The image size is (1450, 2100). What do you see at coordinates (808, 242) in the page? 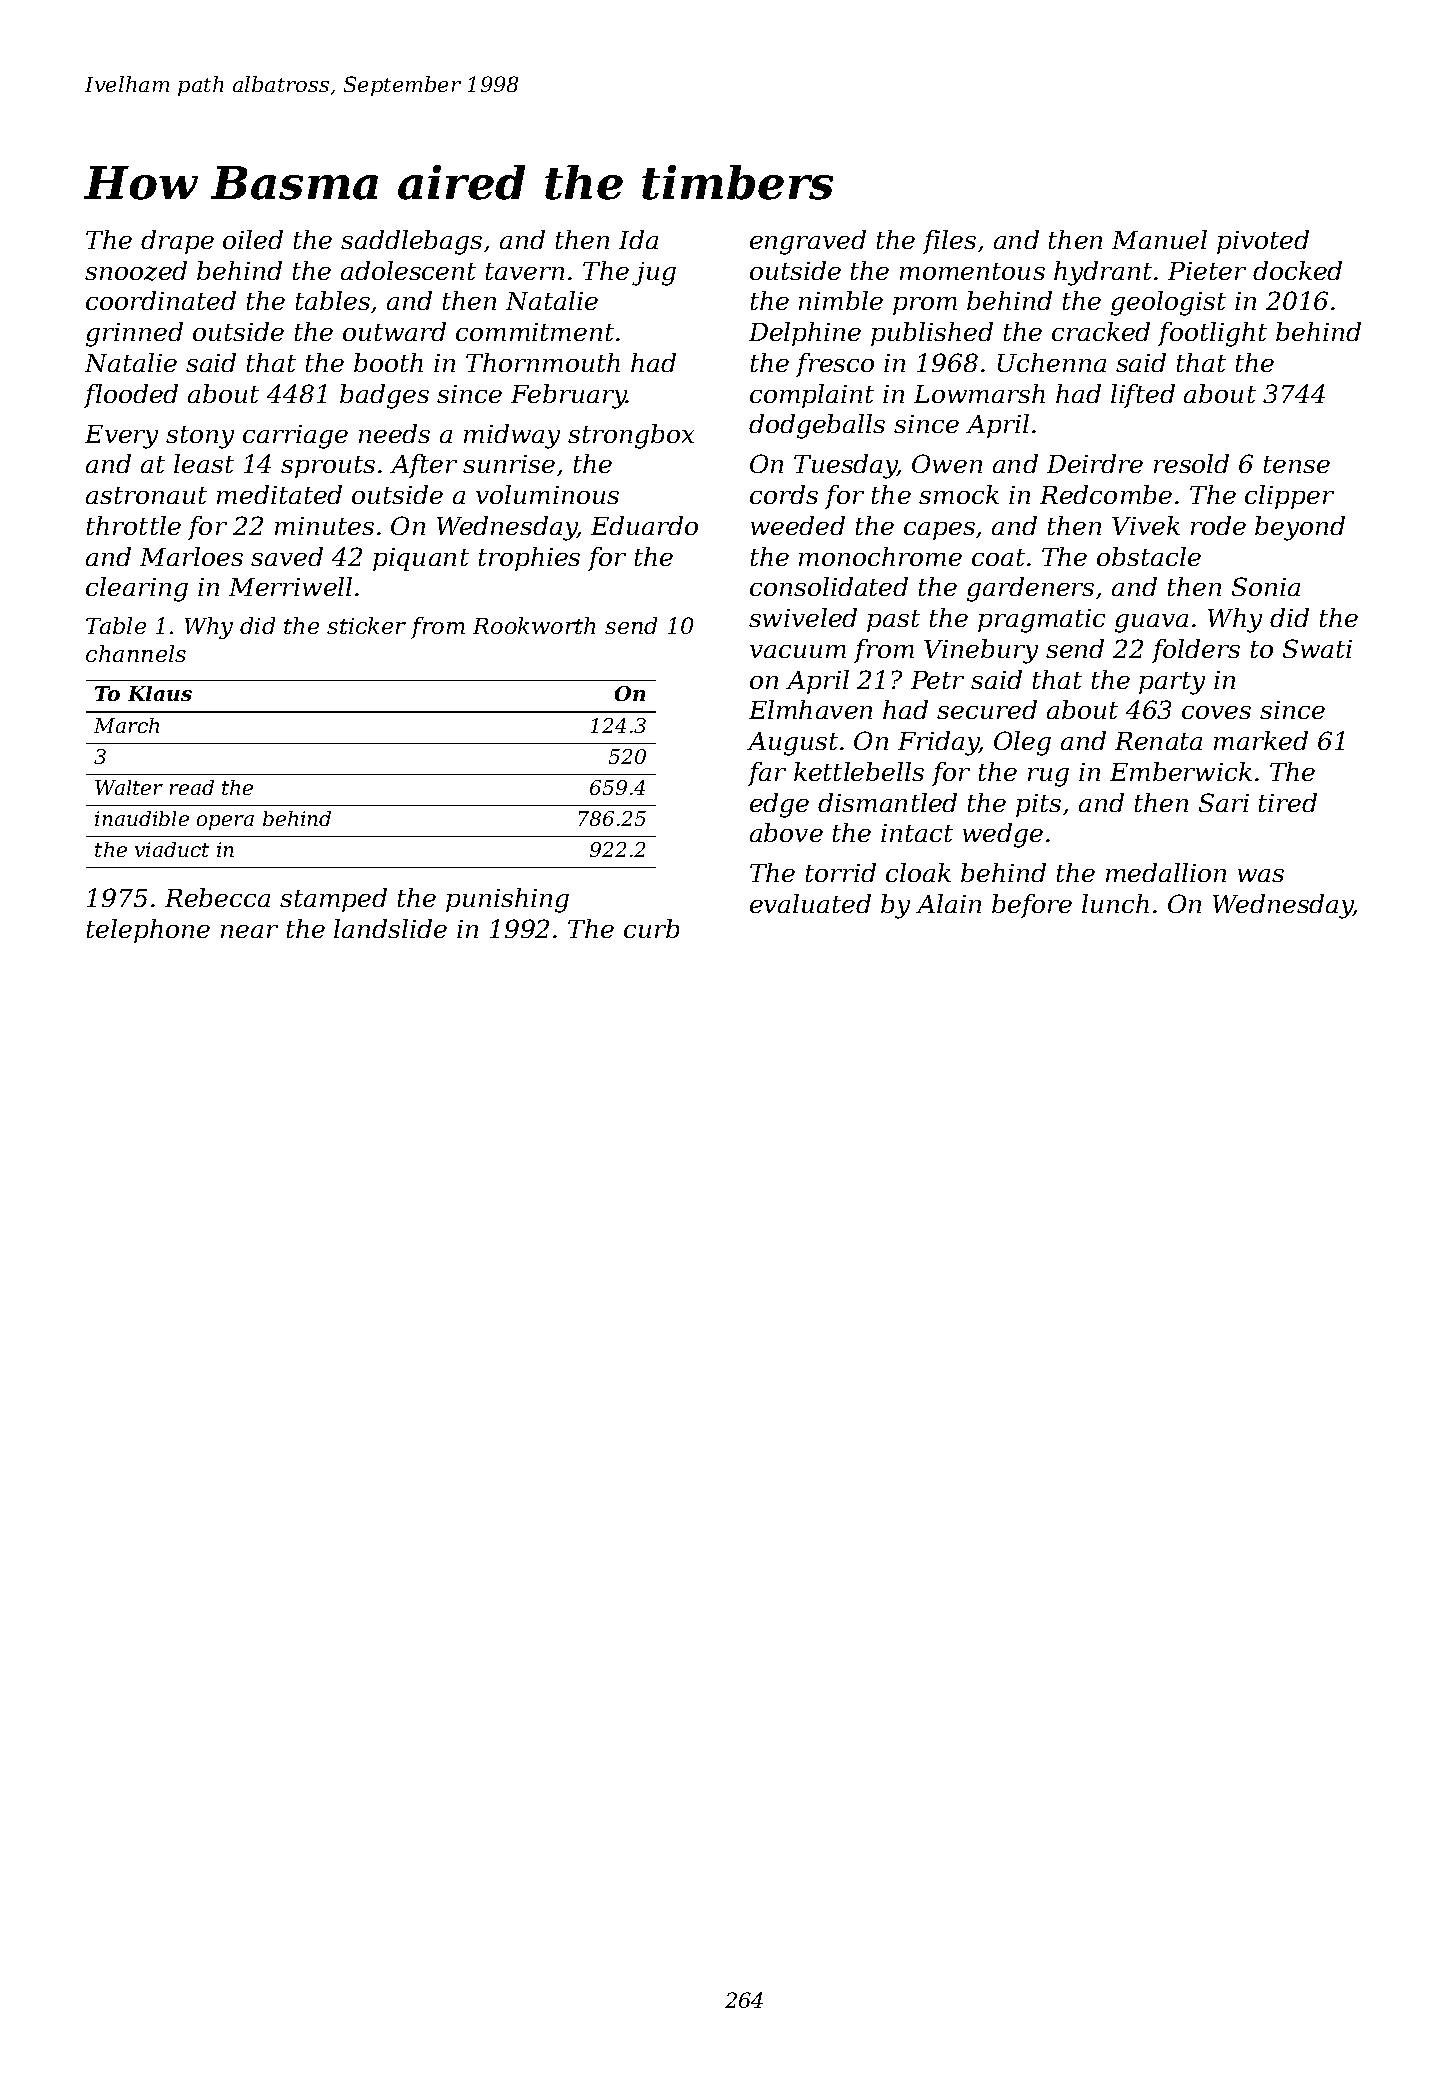
I see `engraved` at bounding box center [808, 242].
